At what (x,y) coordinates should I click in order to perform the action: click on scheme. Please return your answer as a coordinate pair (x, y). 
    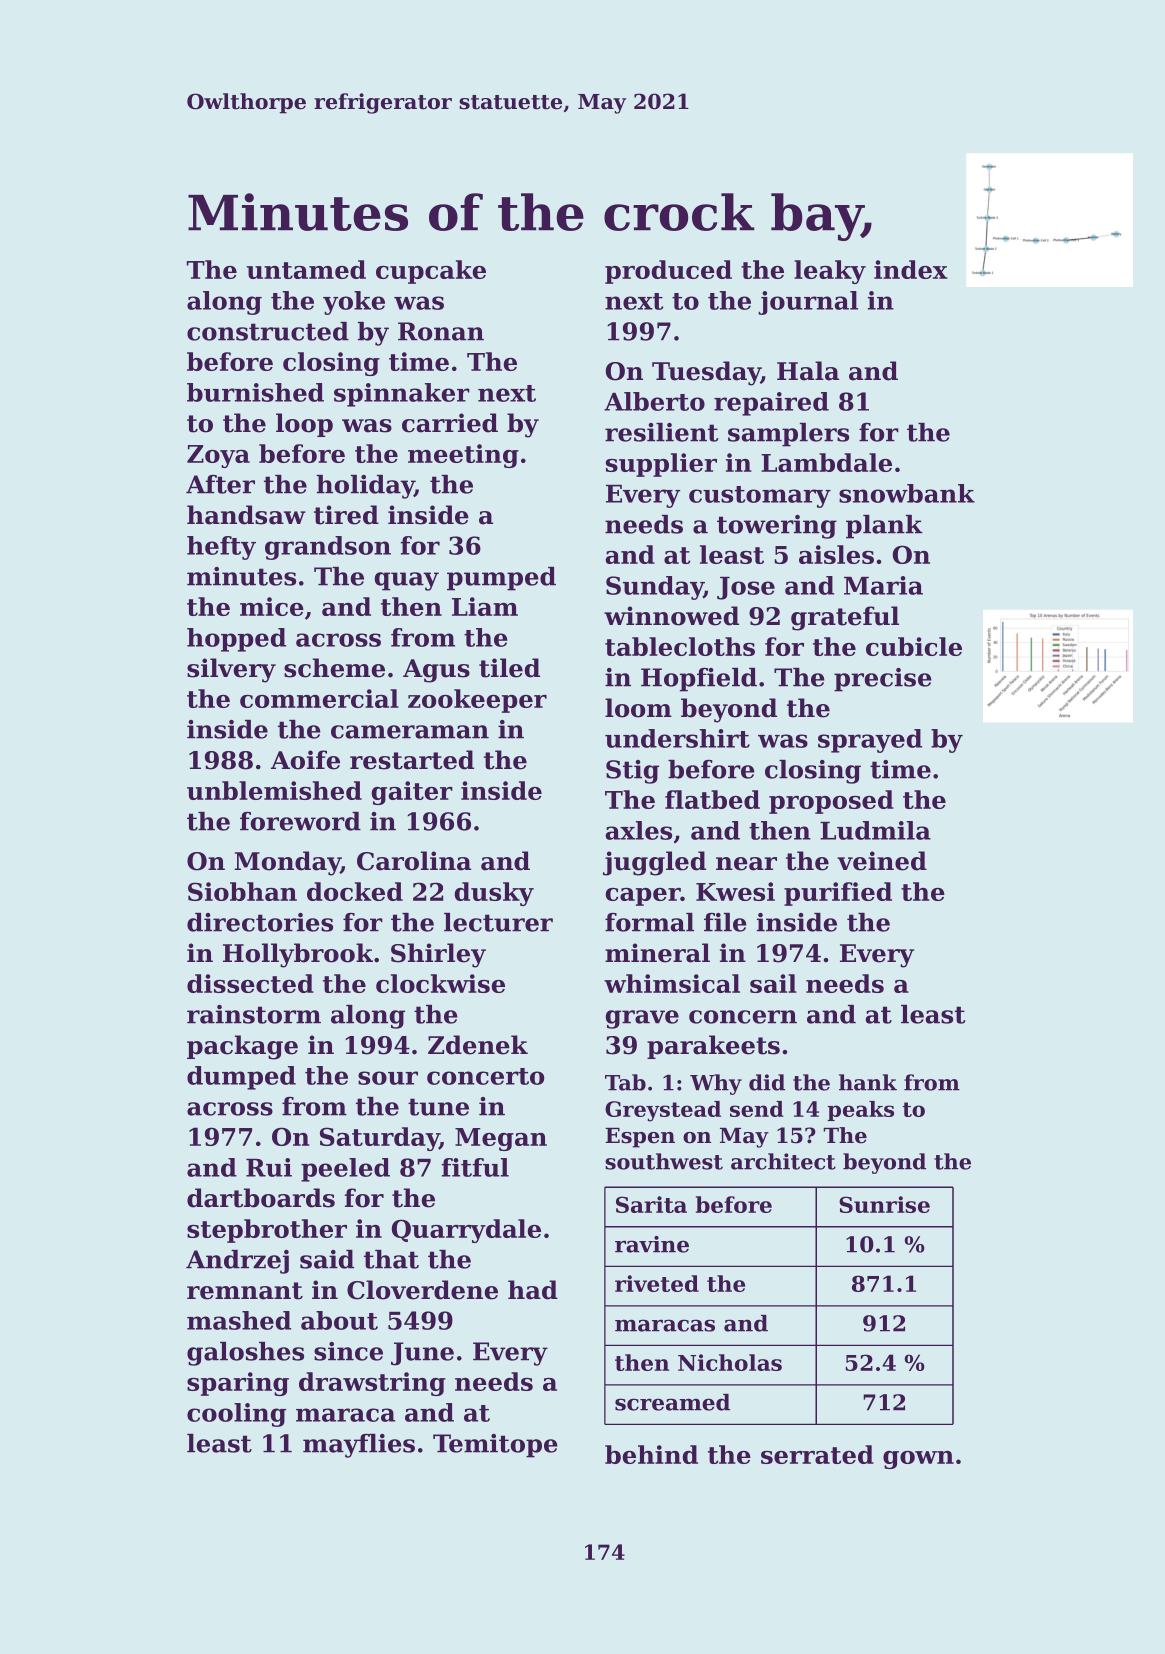
    Looking at the image, I should click on (334, 668).
